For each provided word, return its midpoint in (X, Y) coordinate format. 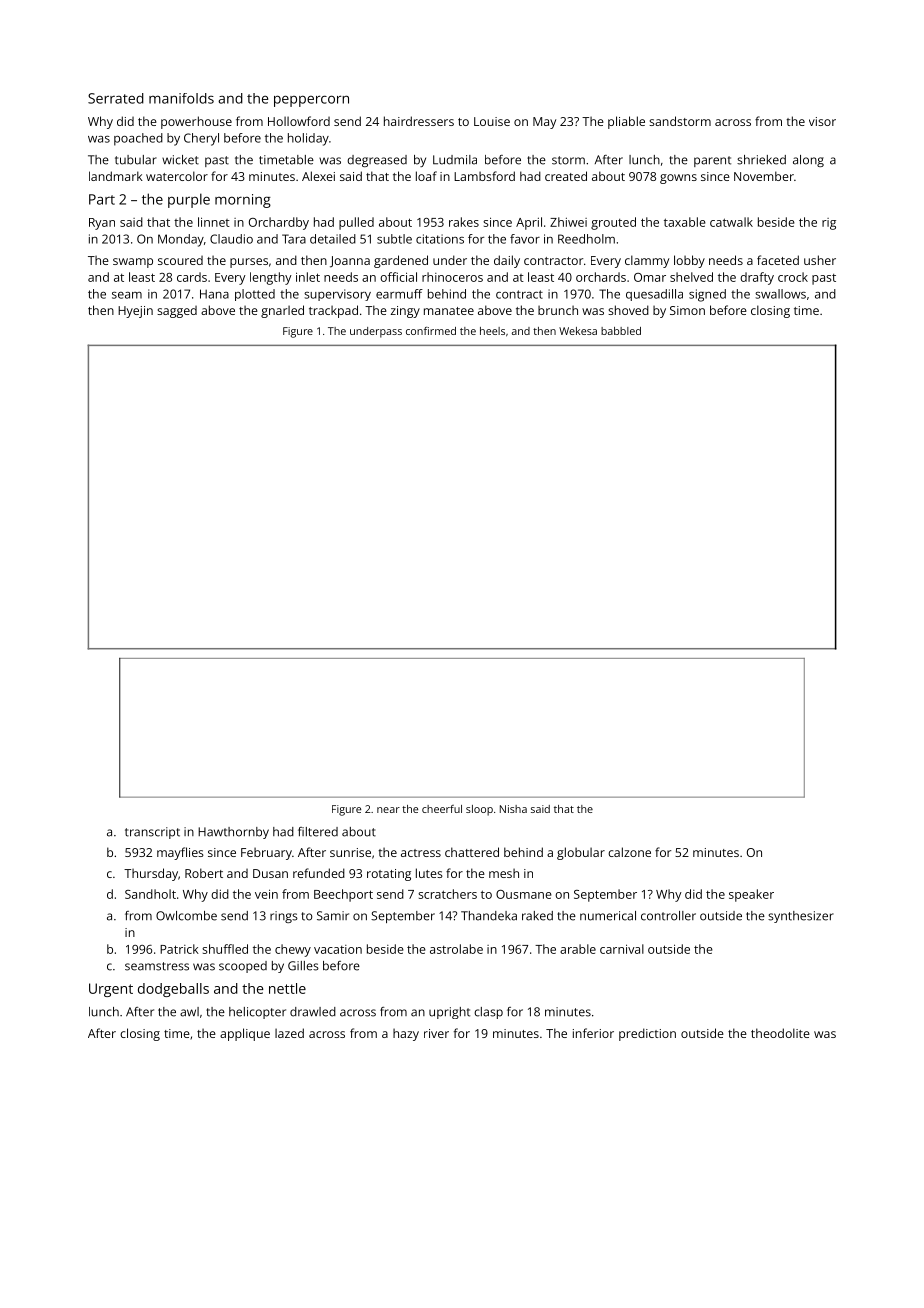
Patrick (179, 949)
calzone (629, 852)
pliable (626, 122)
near (388, 810)
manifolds (181, 98)
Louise (492, 121)
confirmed (431, 331)
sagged (177, 312)
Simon (687, 310)
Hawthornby (233, 833)
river (436, 1033)
